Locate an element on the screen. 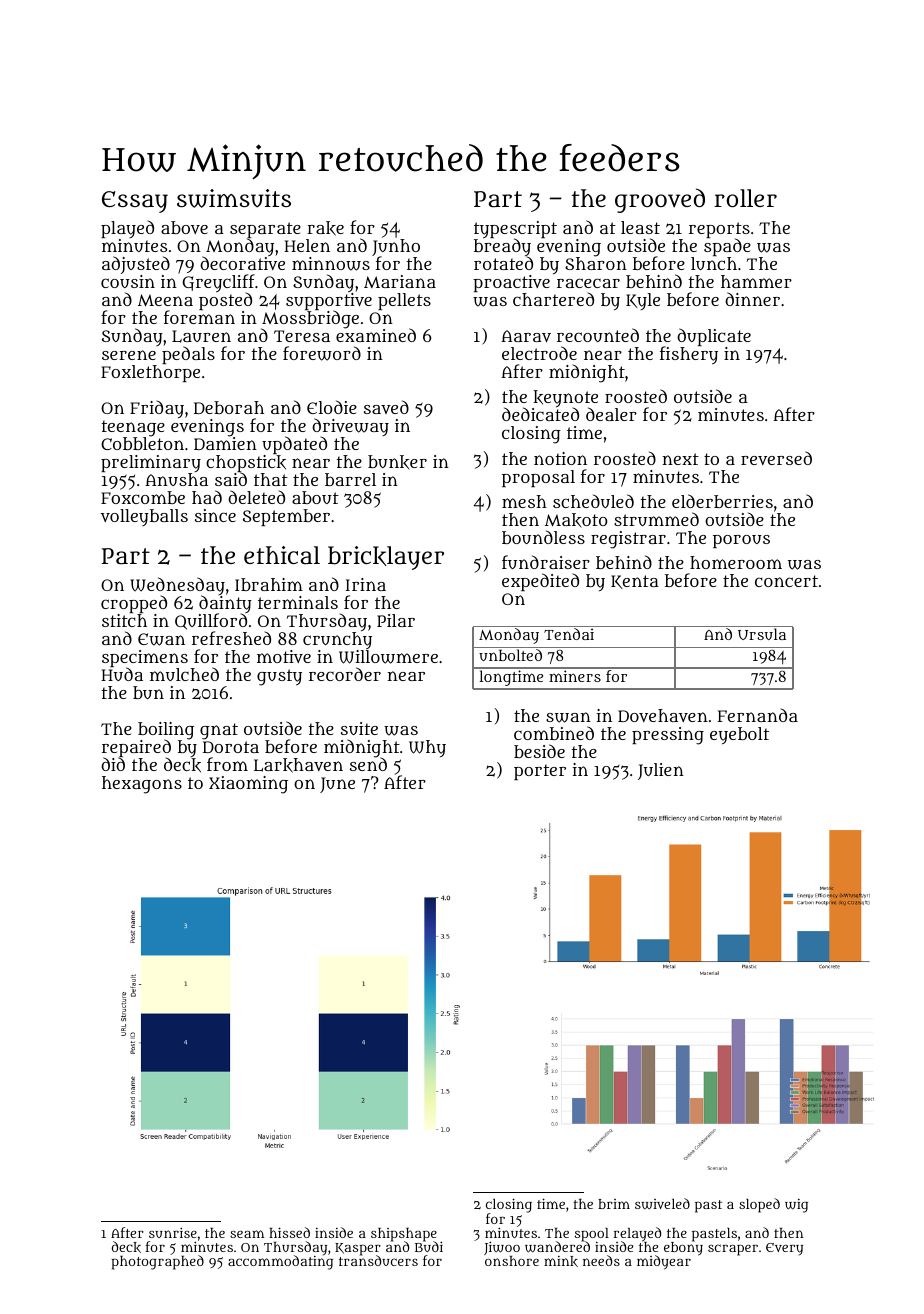 This screenshot has height=1314, width=924. Junho is located at coordinates (396, 247).
